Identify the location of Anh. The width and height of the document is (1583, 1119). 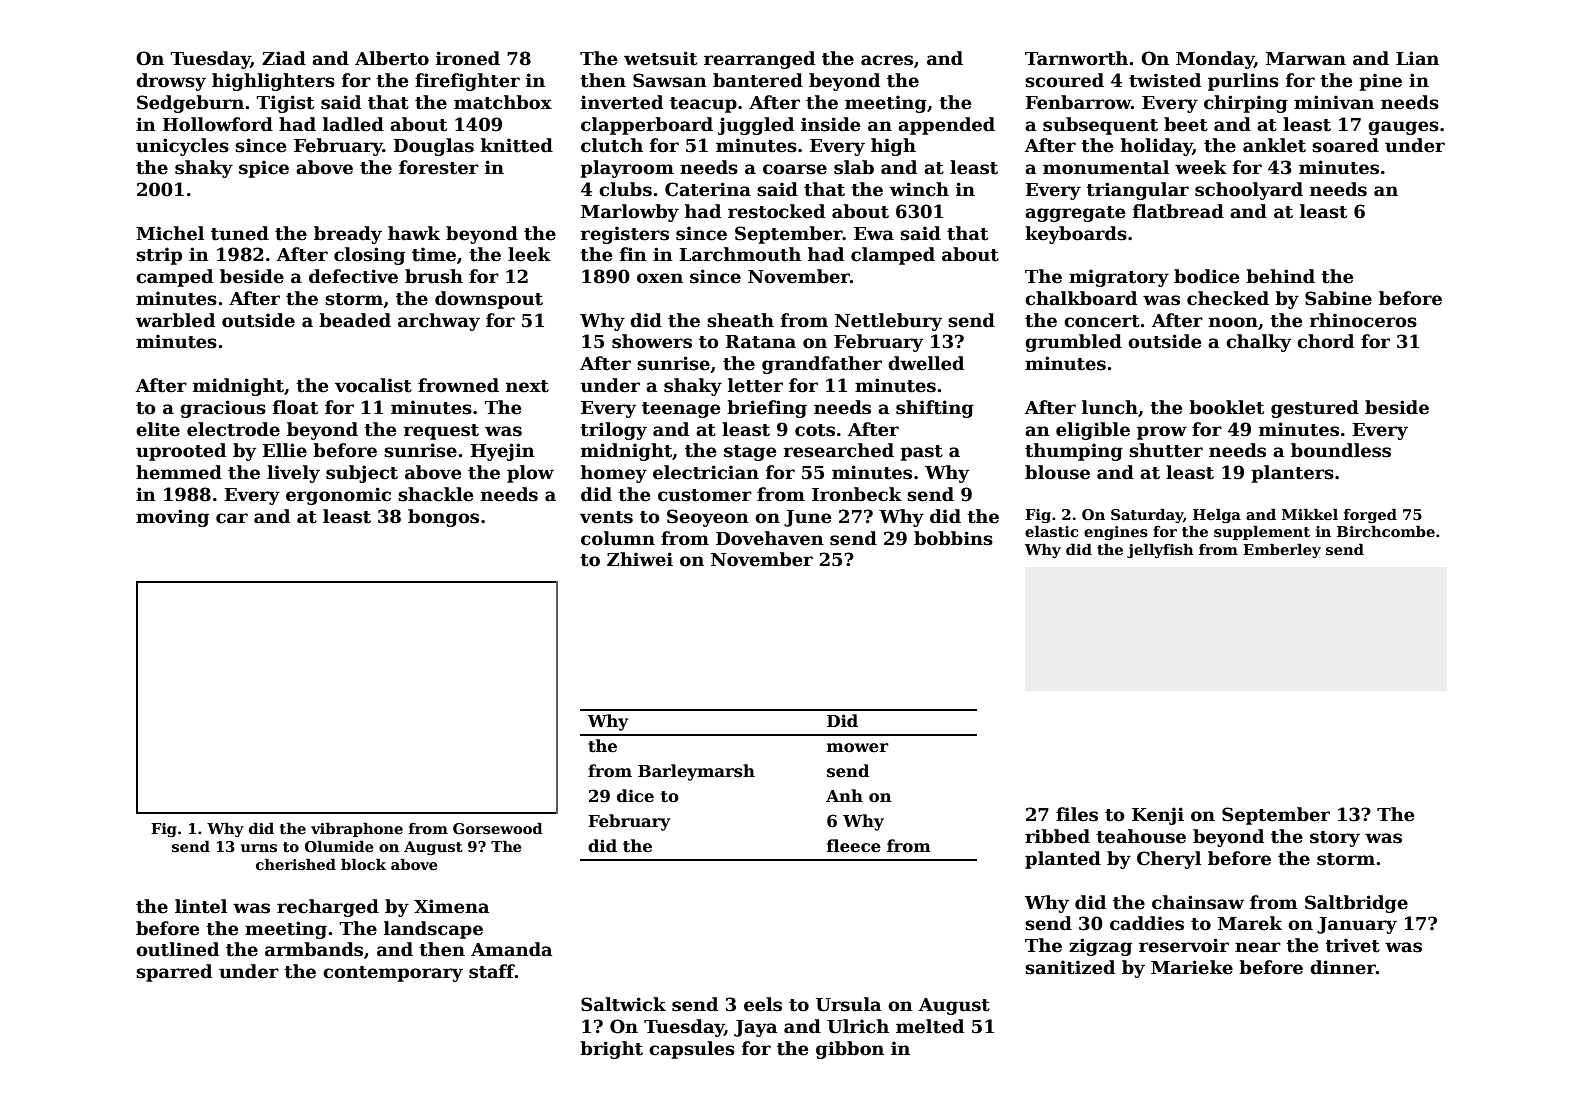
(844, 795).
